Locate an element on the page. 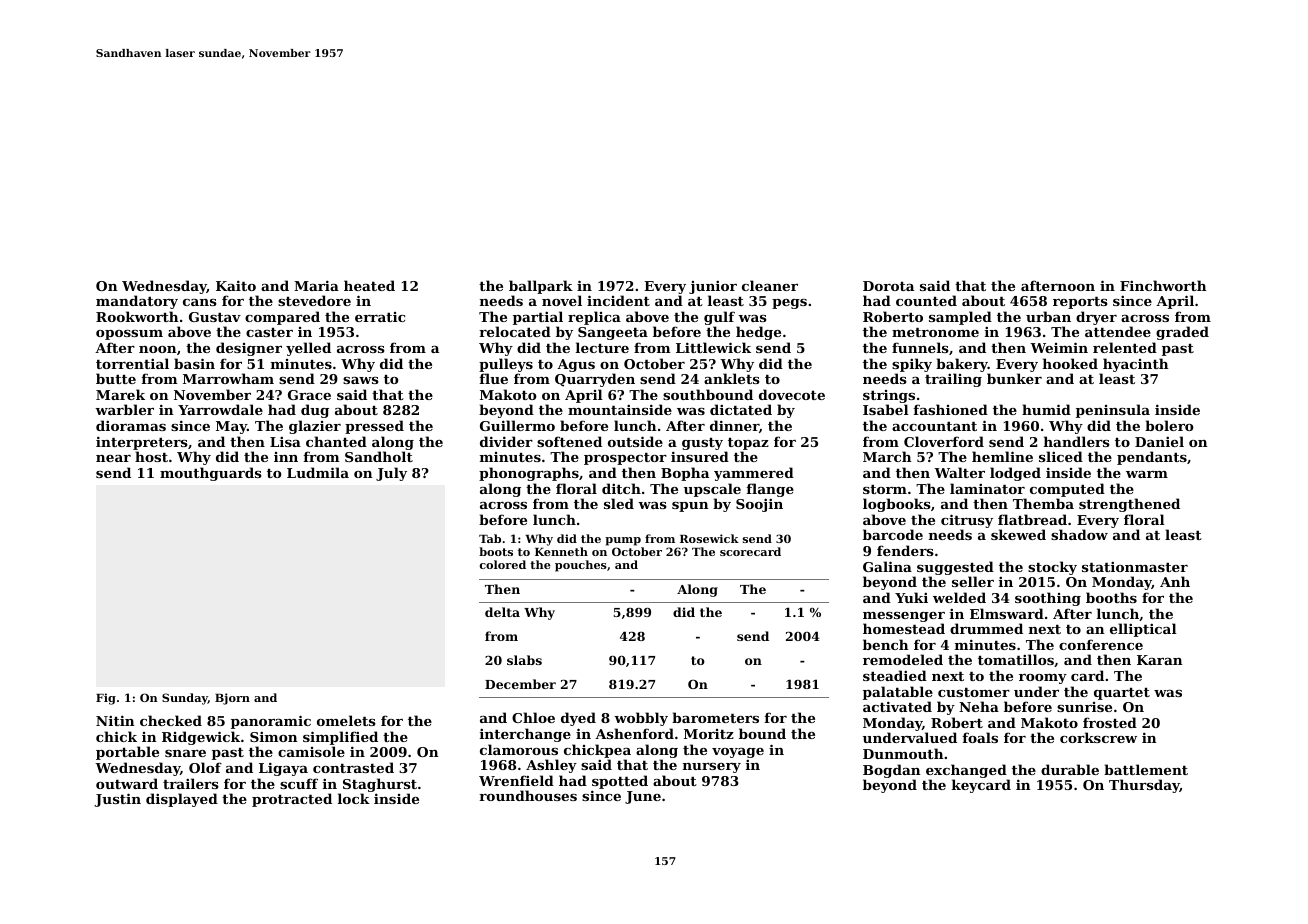 Image resolution: width=1308 pixels, height=924 pixels. junior is located at coordinates (713, 287).
